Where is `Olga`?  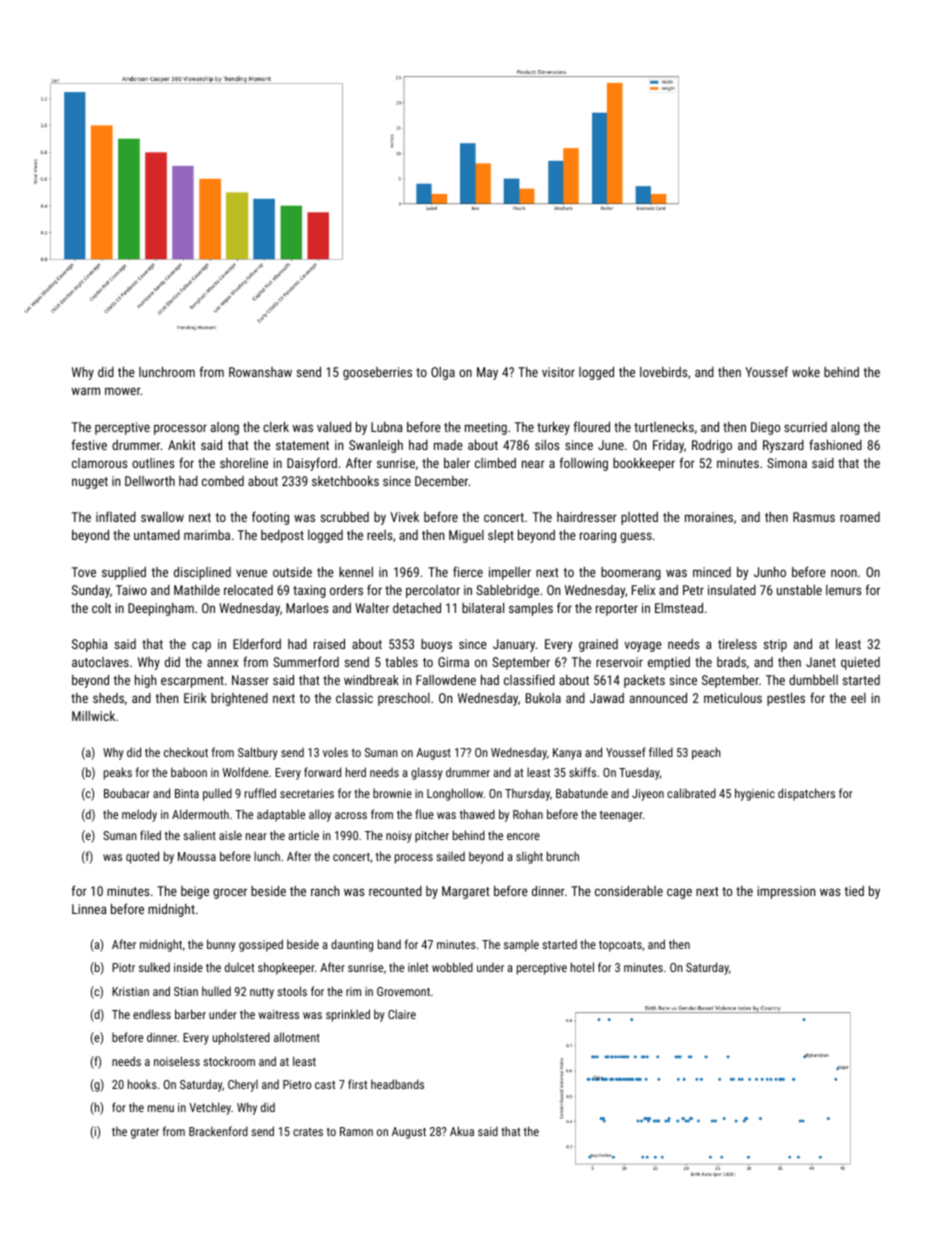 Olga is located at coordinates (443, 373).
